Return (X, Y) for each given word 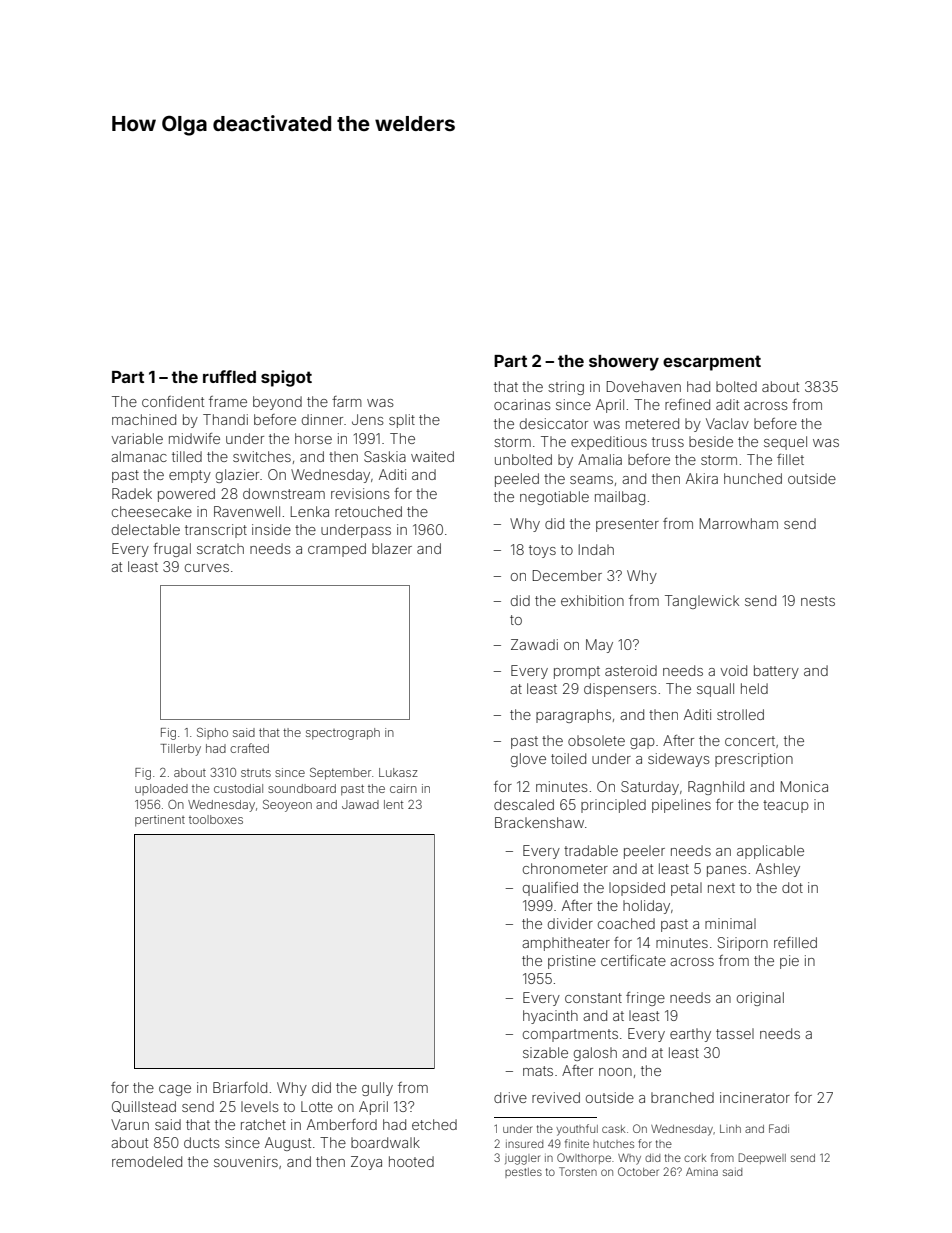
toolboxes (216, 819)
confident (173, 401)
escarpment (712, 363)
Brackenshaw (539, 822)
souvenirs (246, 1161)
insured (524, 1144)
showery (624, 363)
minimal (730, 923)
